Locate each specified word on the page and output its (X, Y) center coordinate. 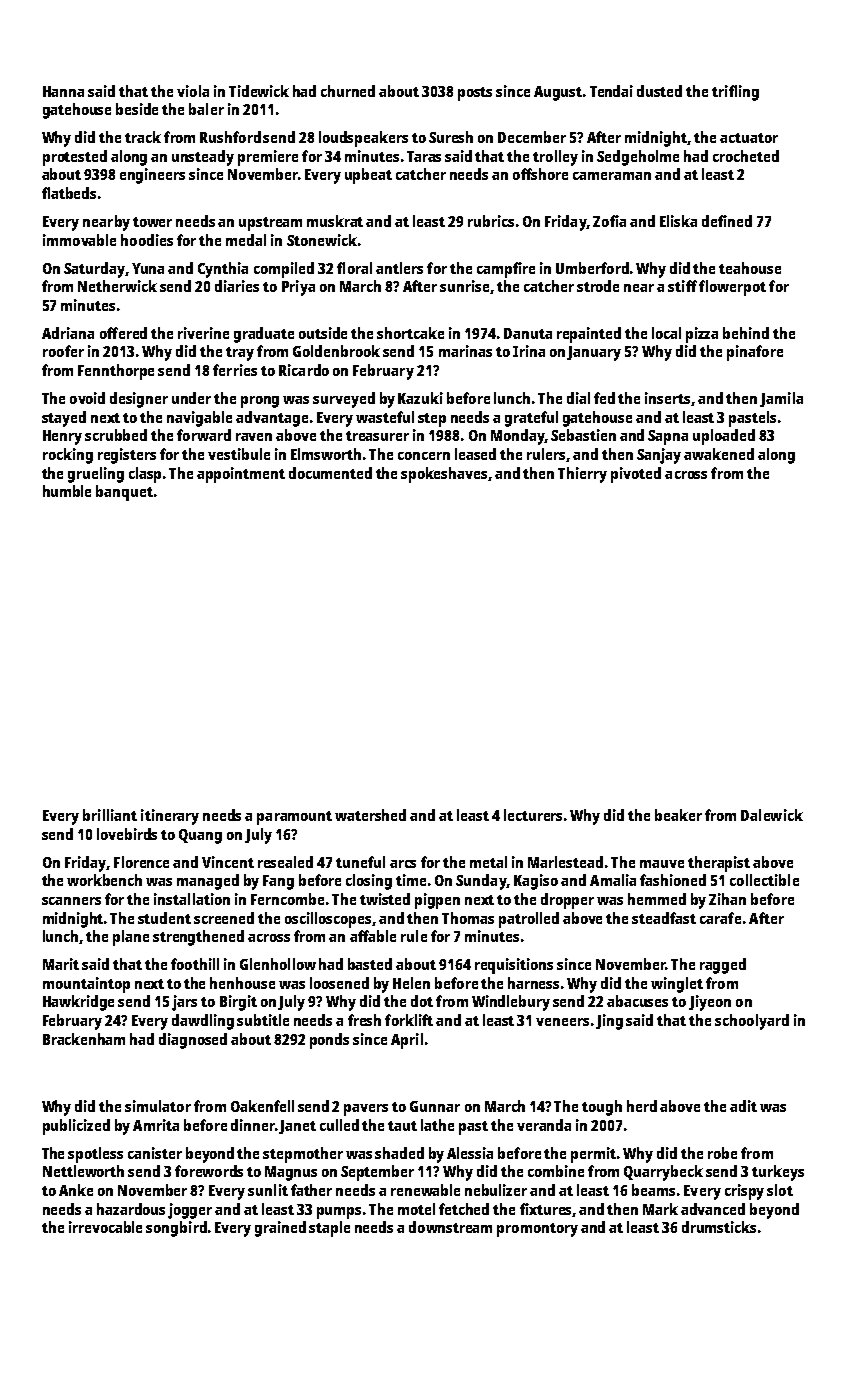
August (558, 93)
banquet (124, 493)
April (407, 1041)
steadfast (664, 918)
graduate (264, 335)
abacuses (637, 1001)
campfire (506, 270)
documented (330, 473)
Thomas (468, 918)
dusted (659, 91)
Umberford (592, 268)
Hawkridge (78, 1003)
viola (193, 91)
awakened (719, 454)
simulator (158, 1106)
